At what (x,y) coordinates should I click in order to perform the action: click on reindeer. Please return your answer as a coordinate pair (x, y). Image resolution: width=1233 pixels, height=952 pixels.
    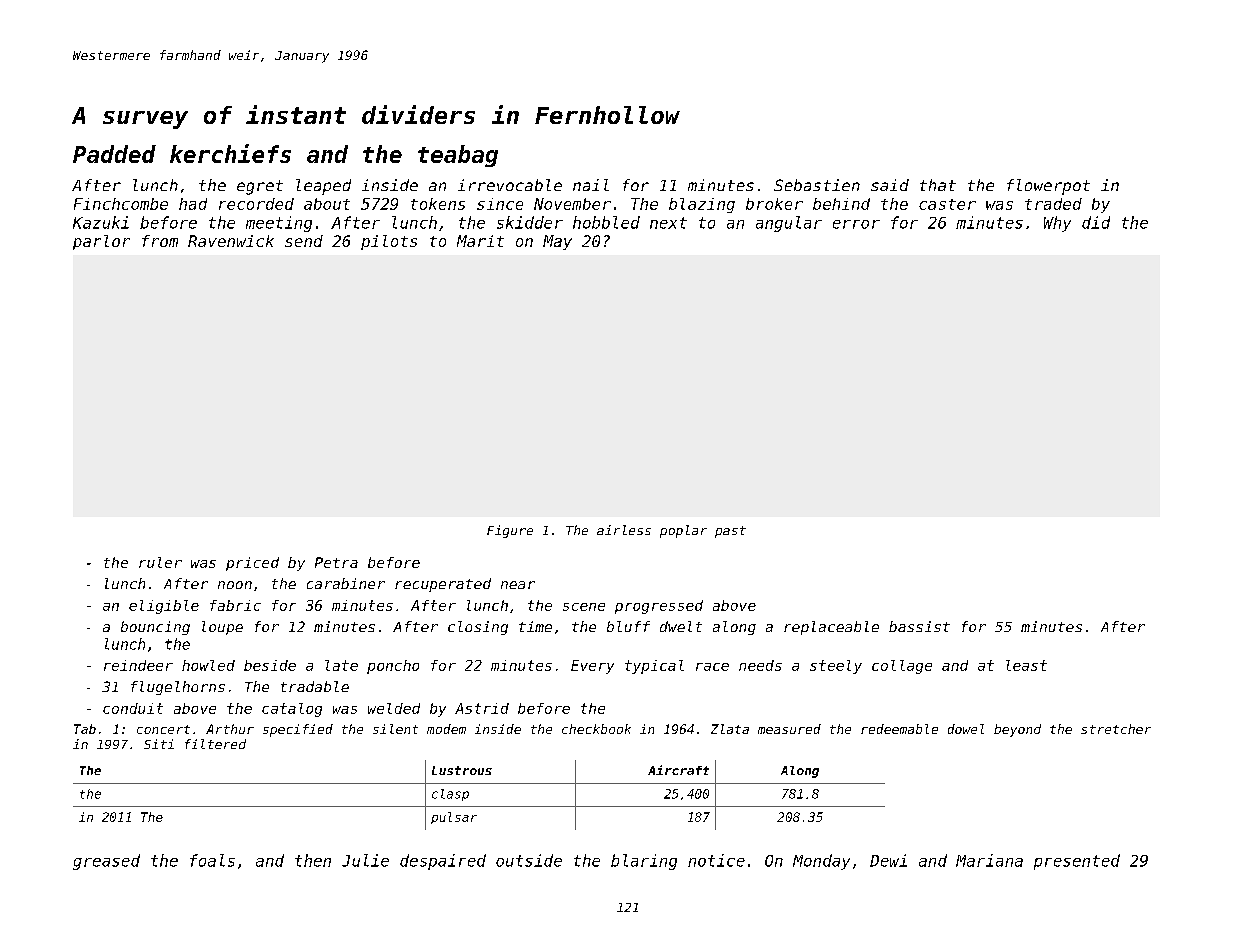
    Looking at the image, I should click on (138, 665).
